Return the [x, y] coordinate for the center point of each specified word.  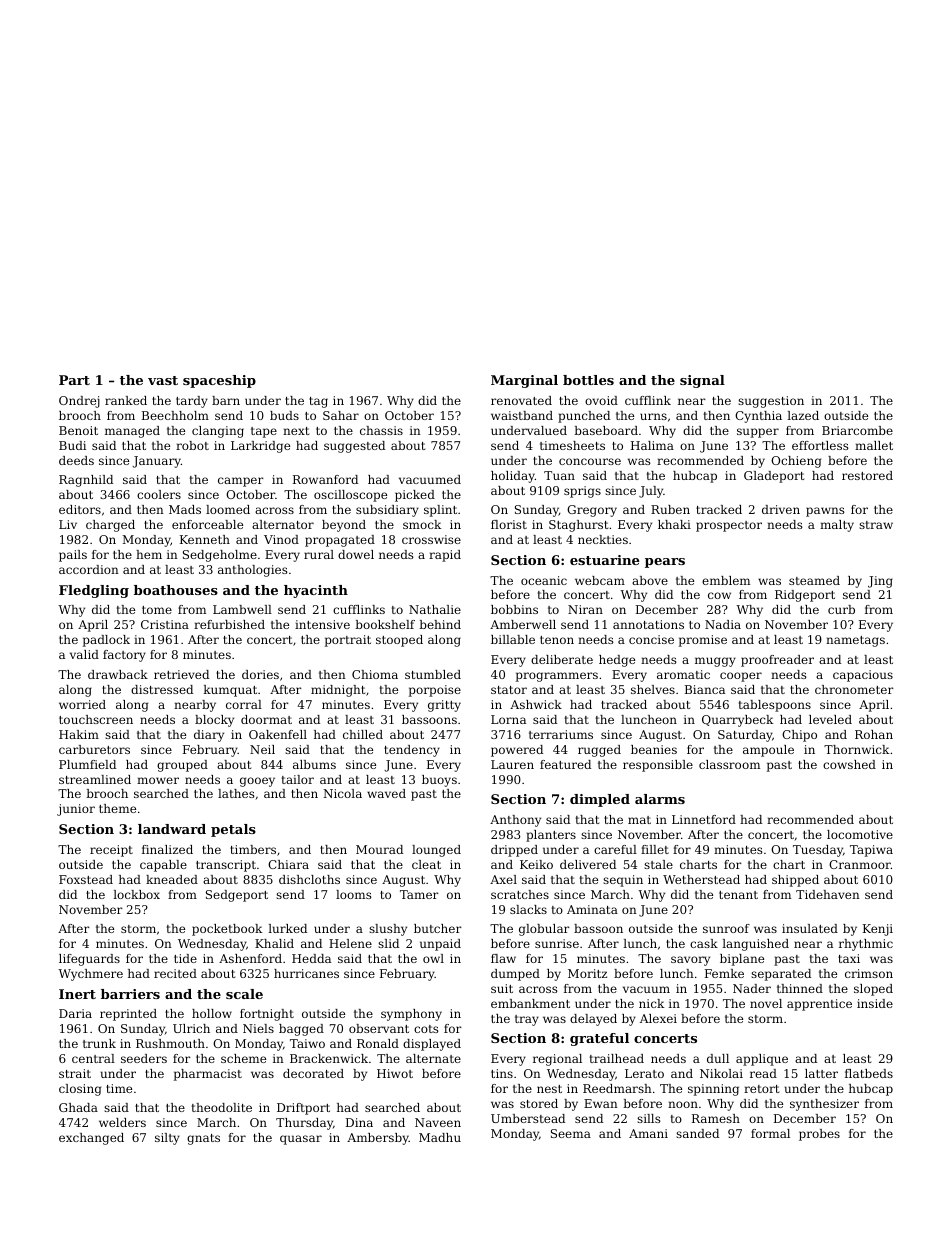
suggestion [771, 402]
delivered [588, 864]
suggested [354, 447]
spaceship [219, 381]
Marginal [524, 381]
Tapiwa [871, 851]
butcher [438, 928]
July [651, 492]
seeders [144, 1058]
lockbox [136, 894]
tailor [298, 779]
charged [110, 526]
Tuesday [818, 851]
